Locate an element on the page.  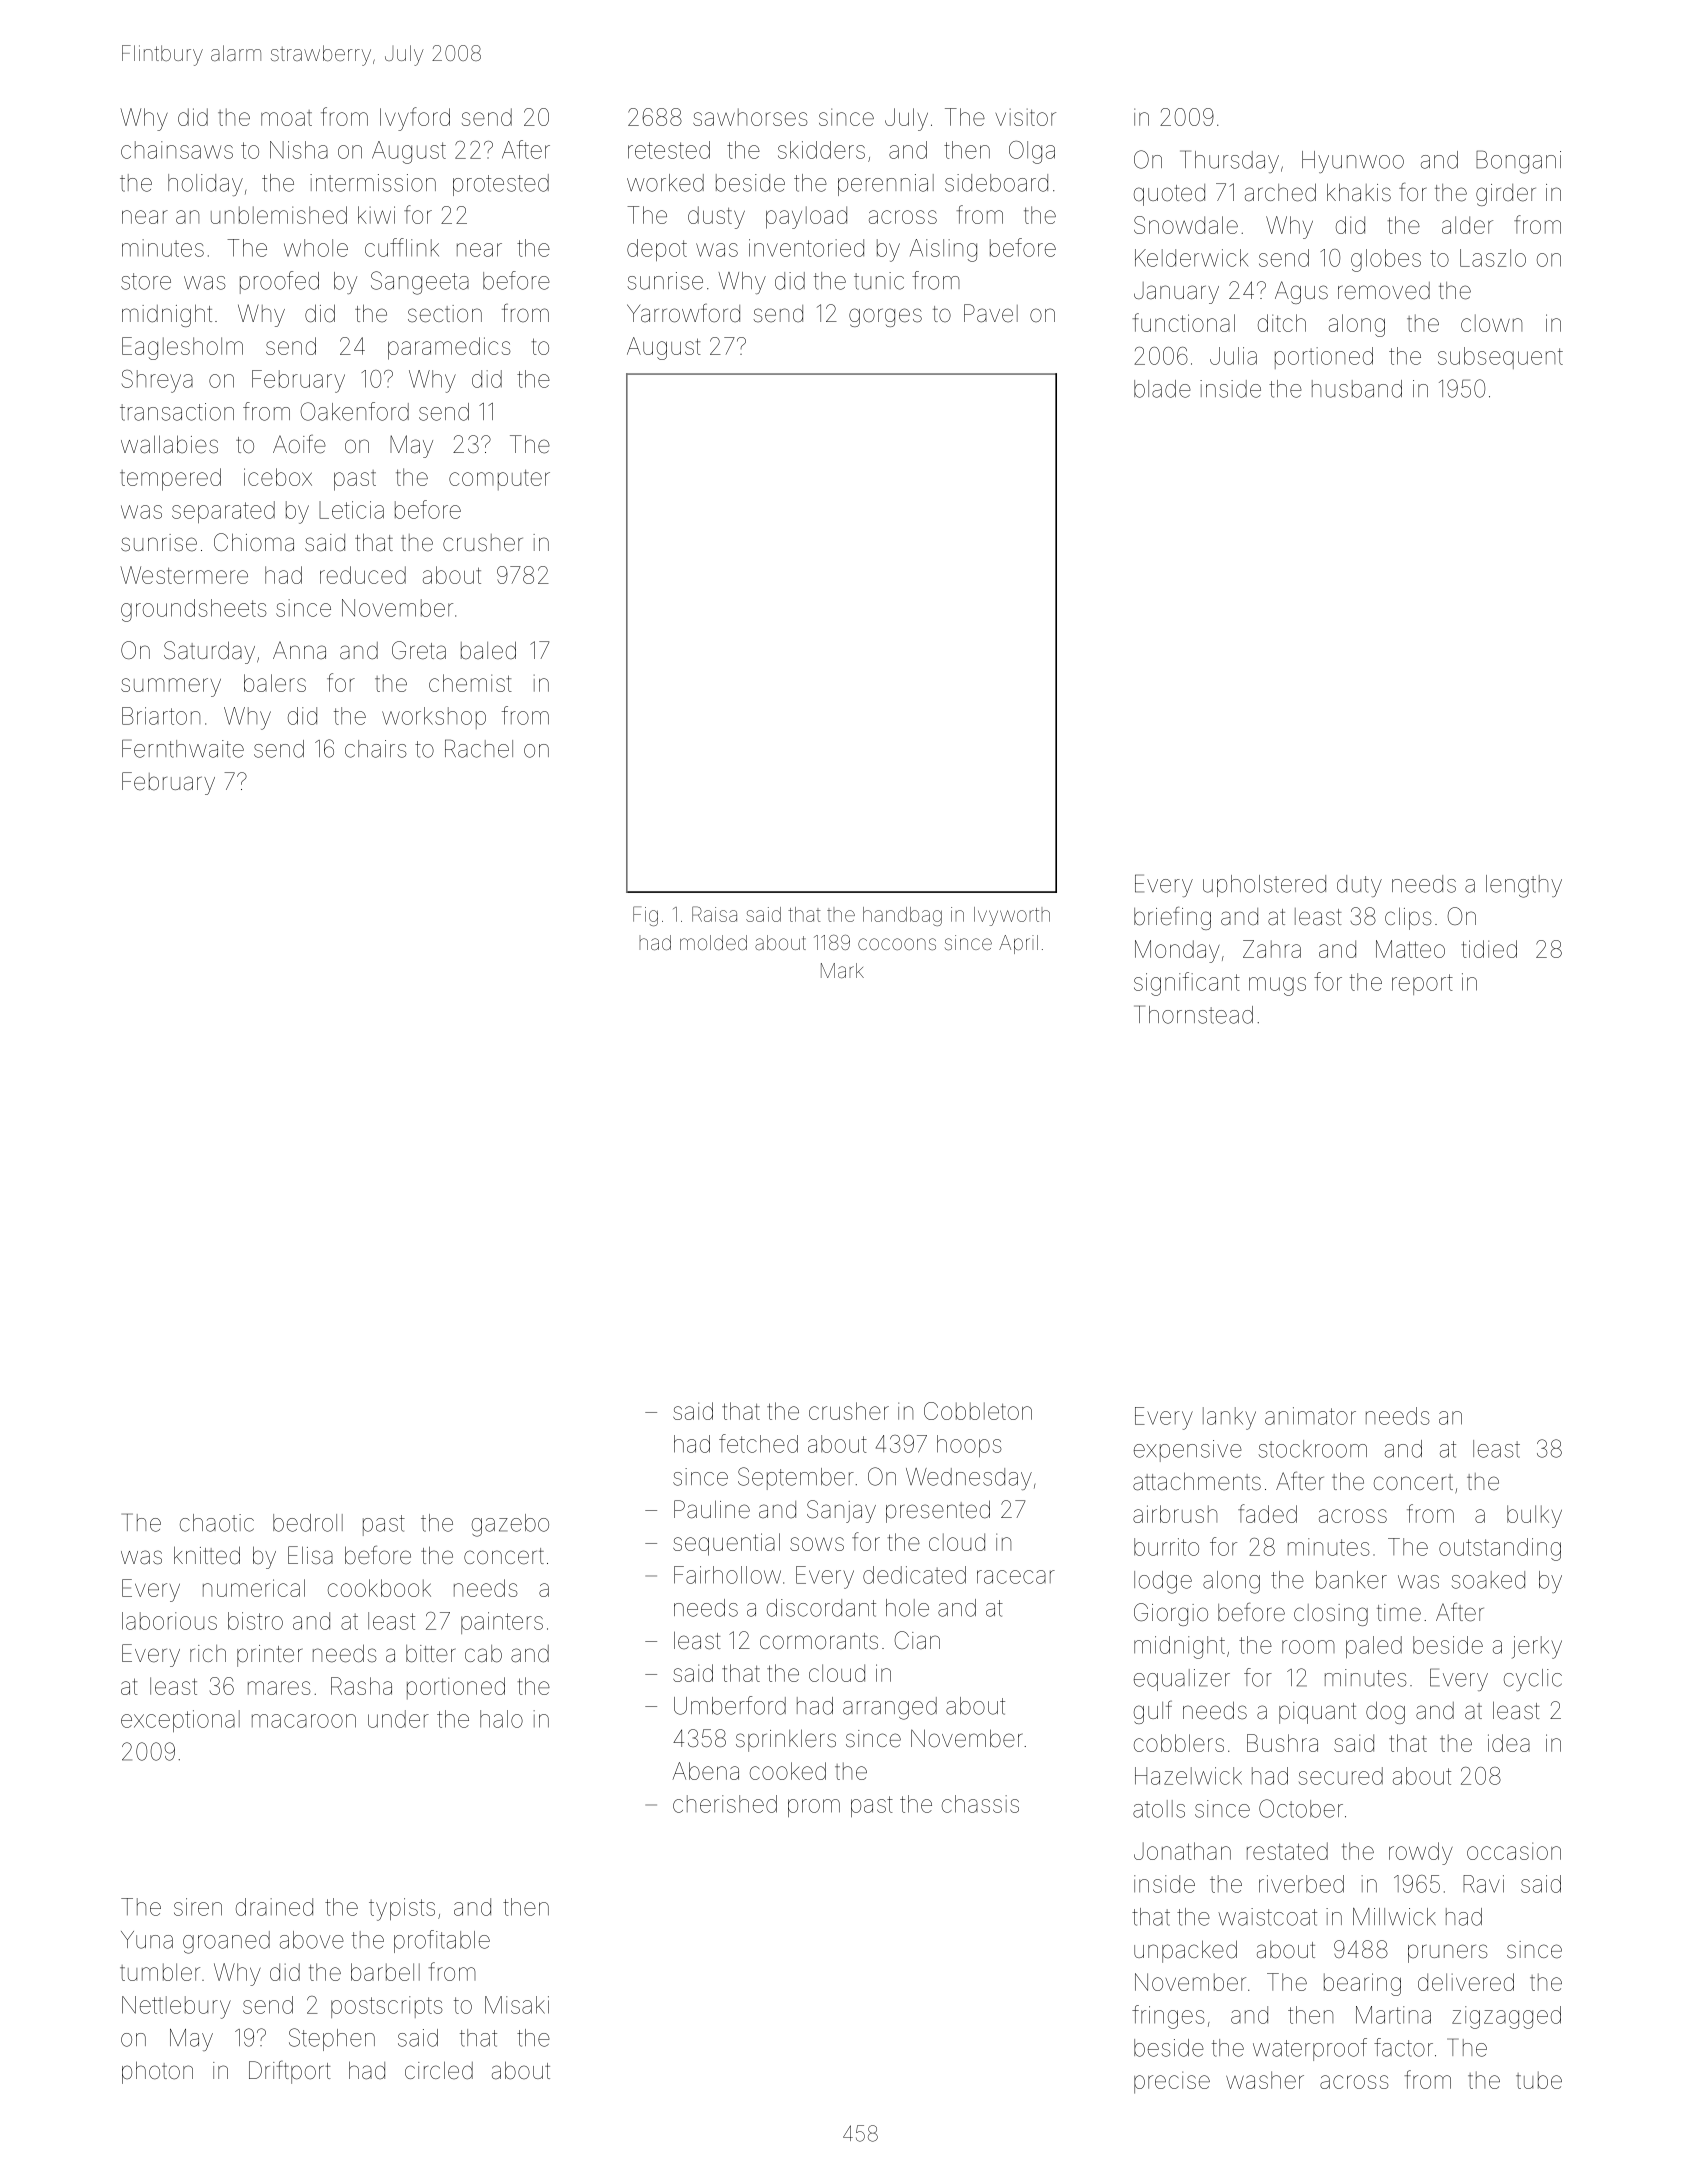
reduced is located at coordinates (363, 575).
